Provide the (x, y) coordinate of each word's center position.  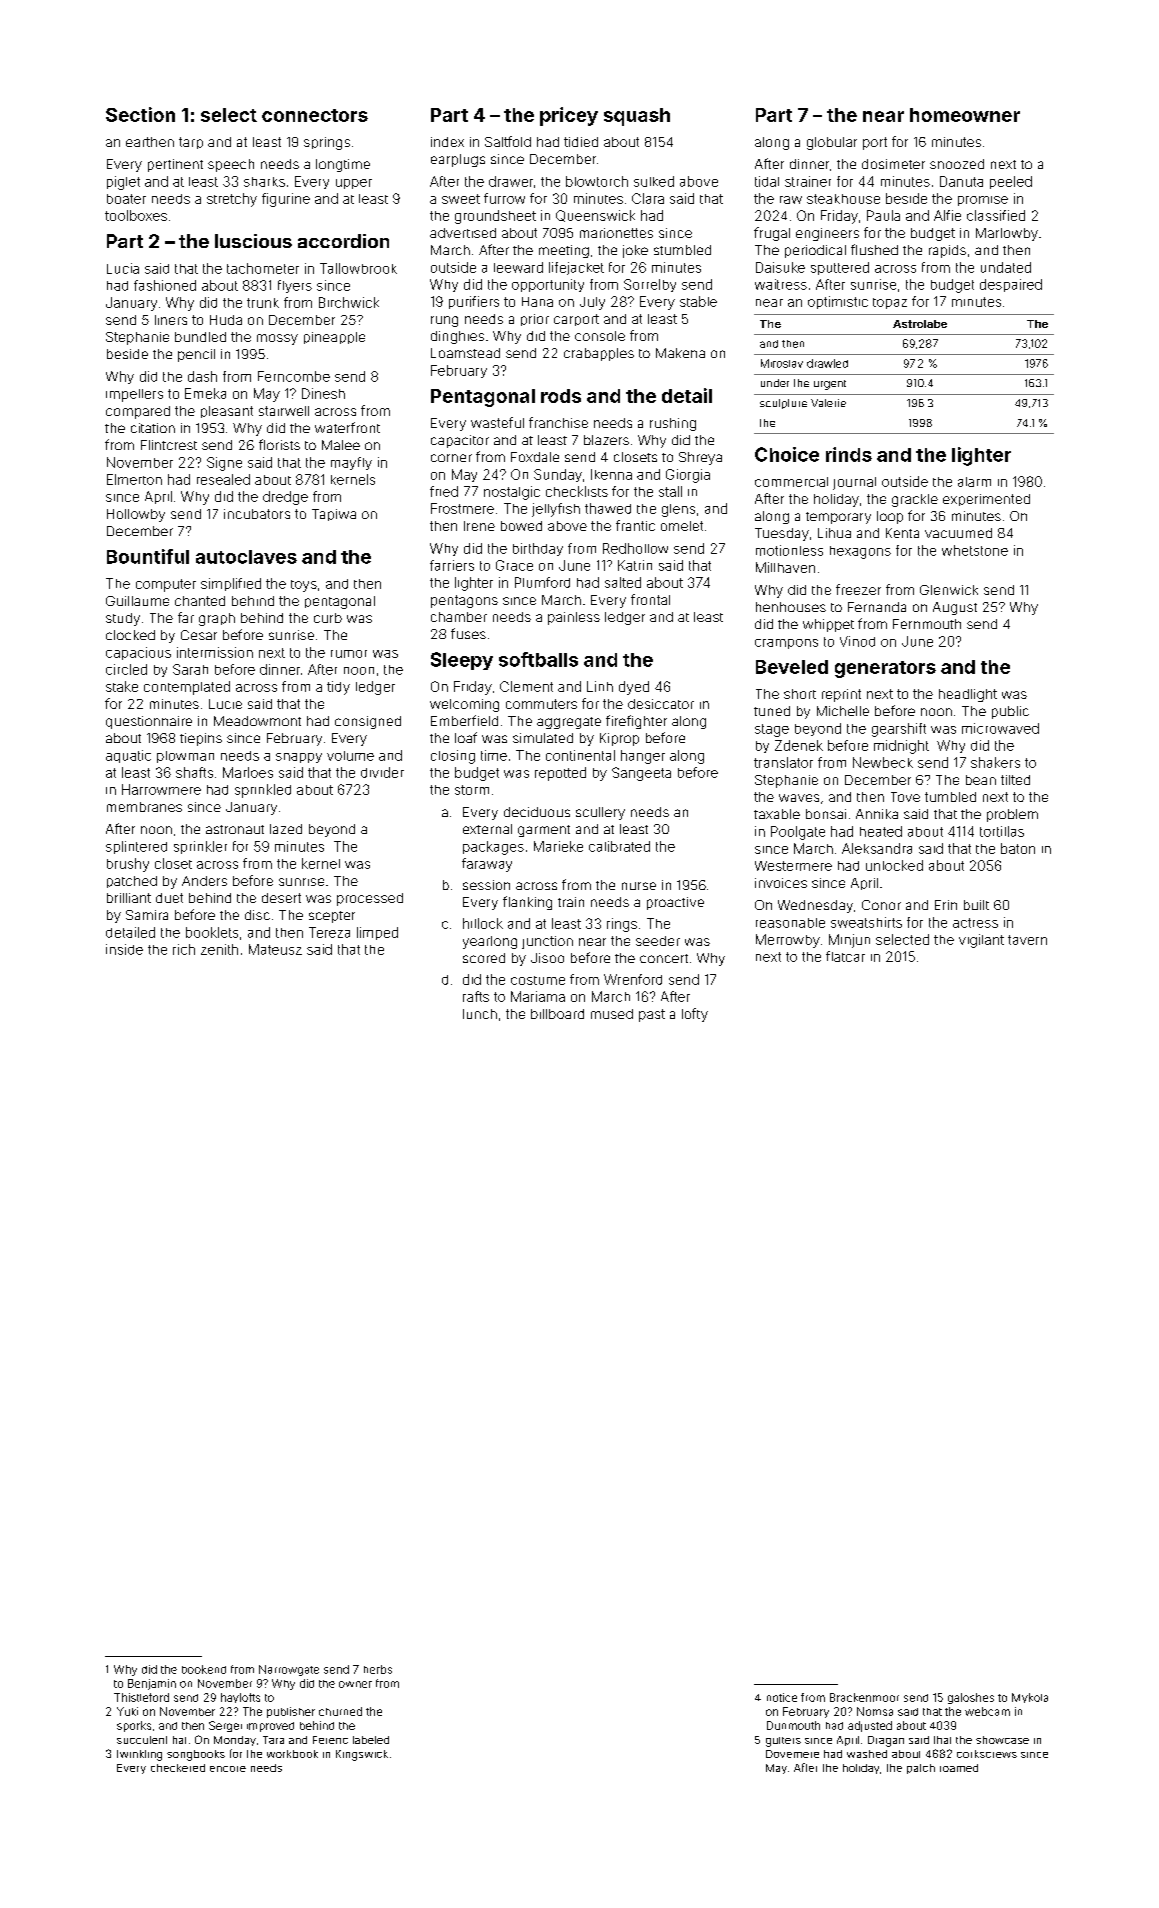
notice (782, 1697)
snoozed (957, 164)
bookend (204, 1669)
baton (1018, 848)
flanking (527, 903)
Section (140, 114)
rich (184, 949)
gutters (783, 1742)
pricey (569, 116)
